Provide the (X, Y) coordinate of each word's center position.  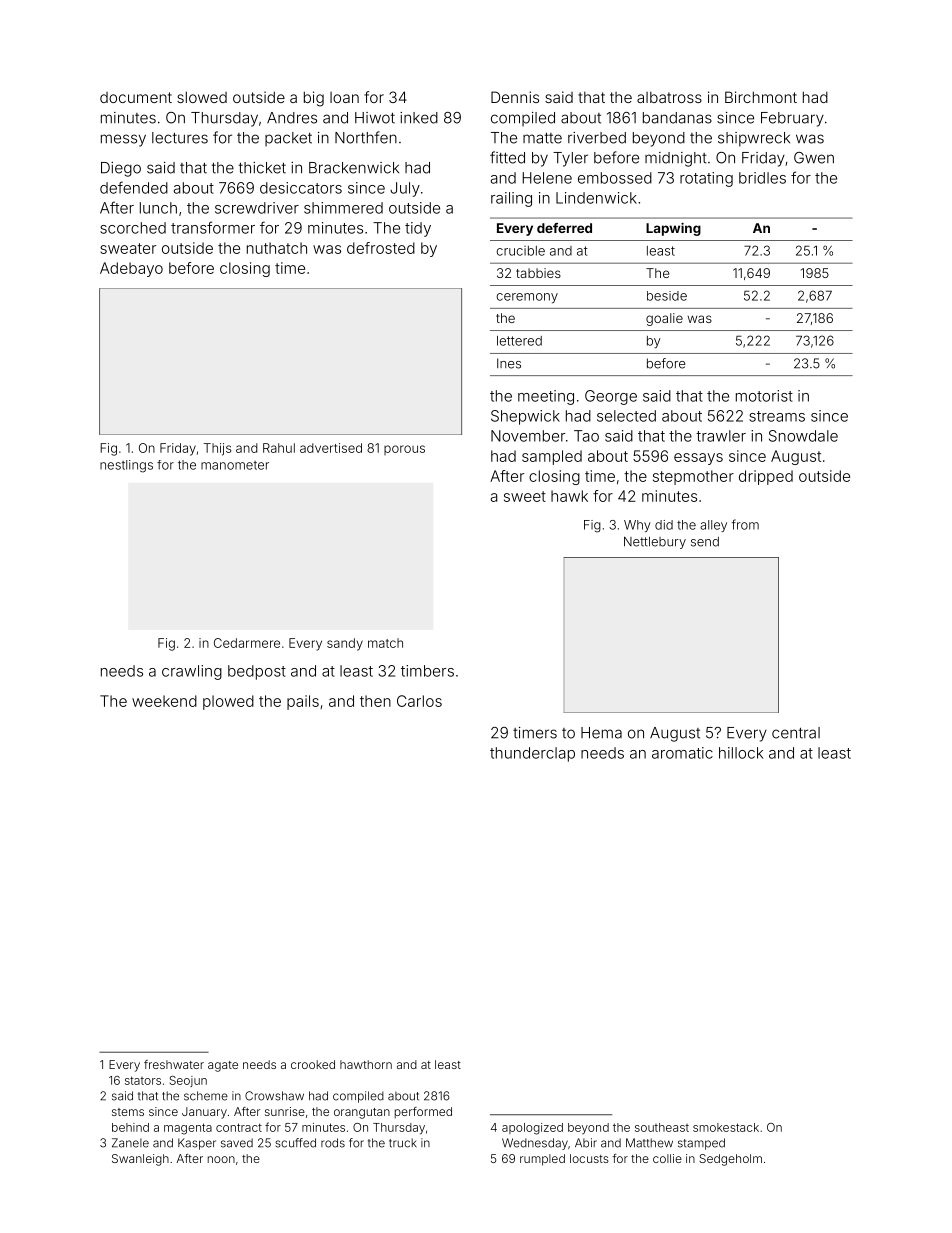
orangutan (362, 1113)
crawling (192, 672)
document (136, 97)
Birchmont (761, 97)
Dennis (515, 97)
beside (667, 296)
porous (404, 450)
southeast (662, 1127)
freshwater (174, 1064)
